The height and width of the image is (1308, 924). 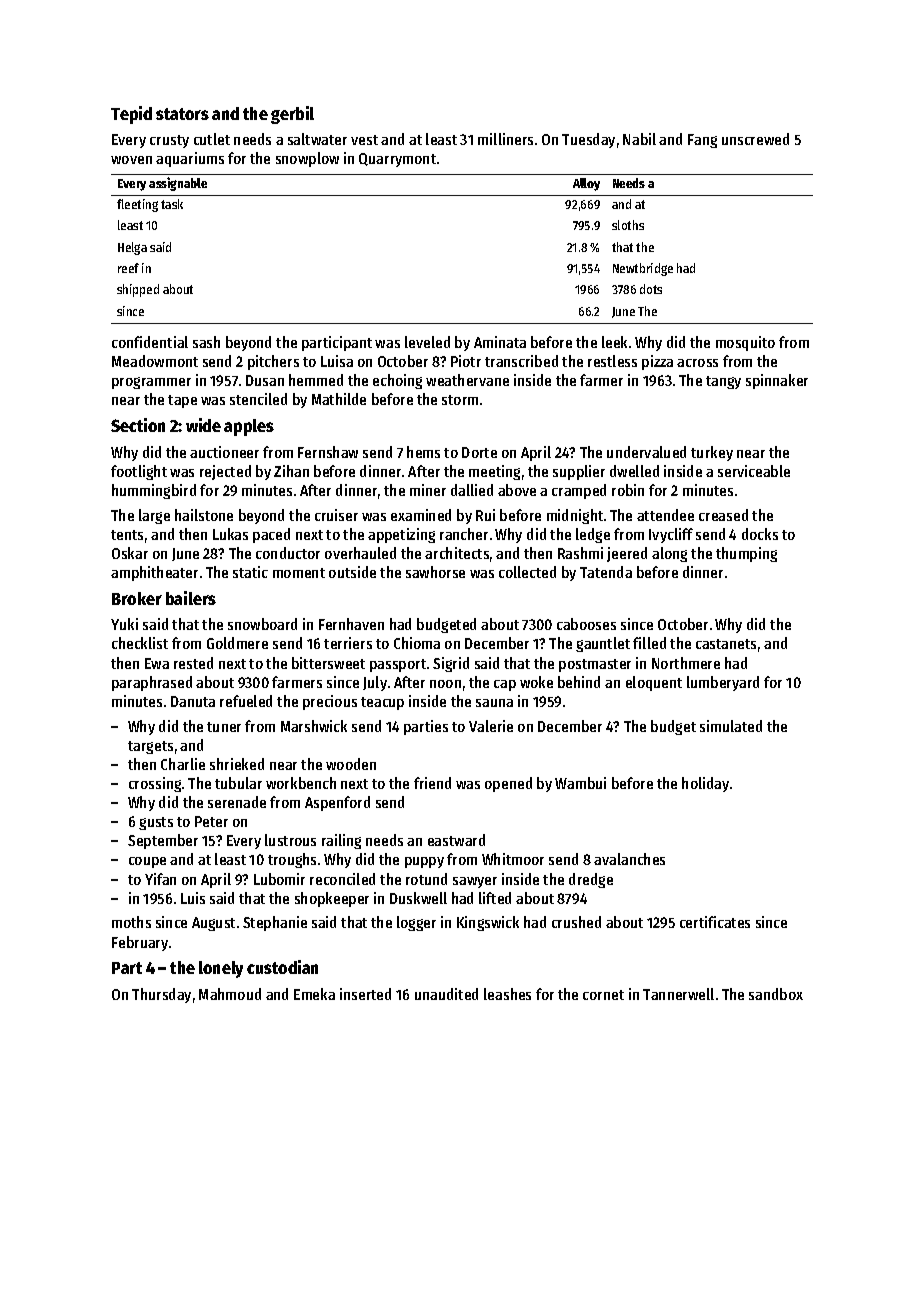 I want to click on gerbil, so click(x=292, y=115).
